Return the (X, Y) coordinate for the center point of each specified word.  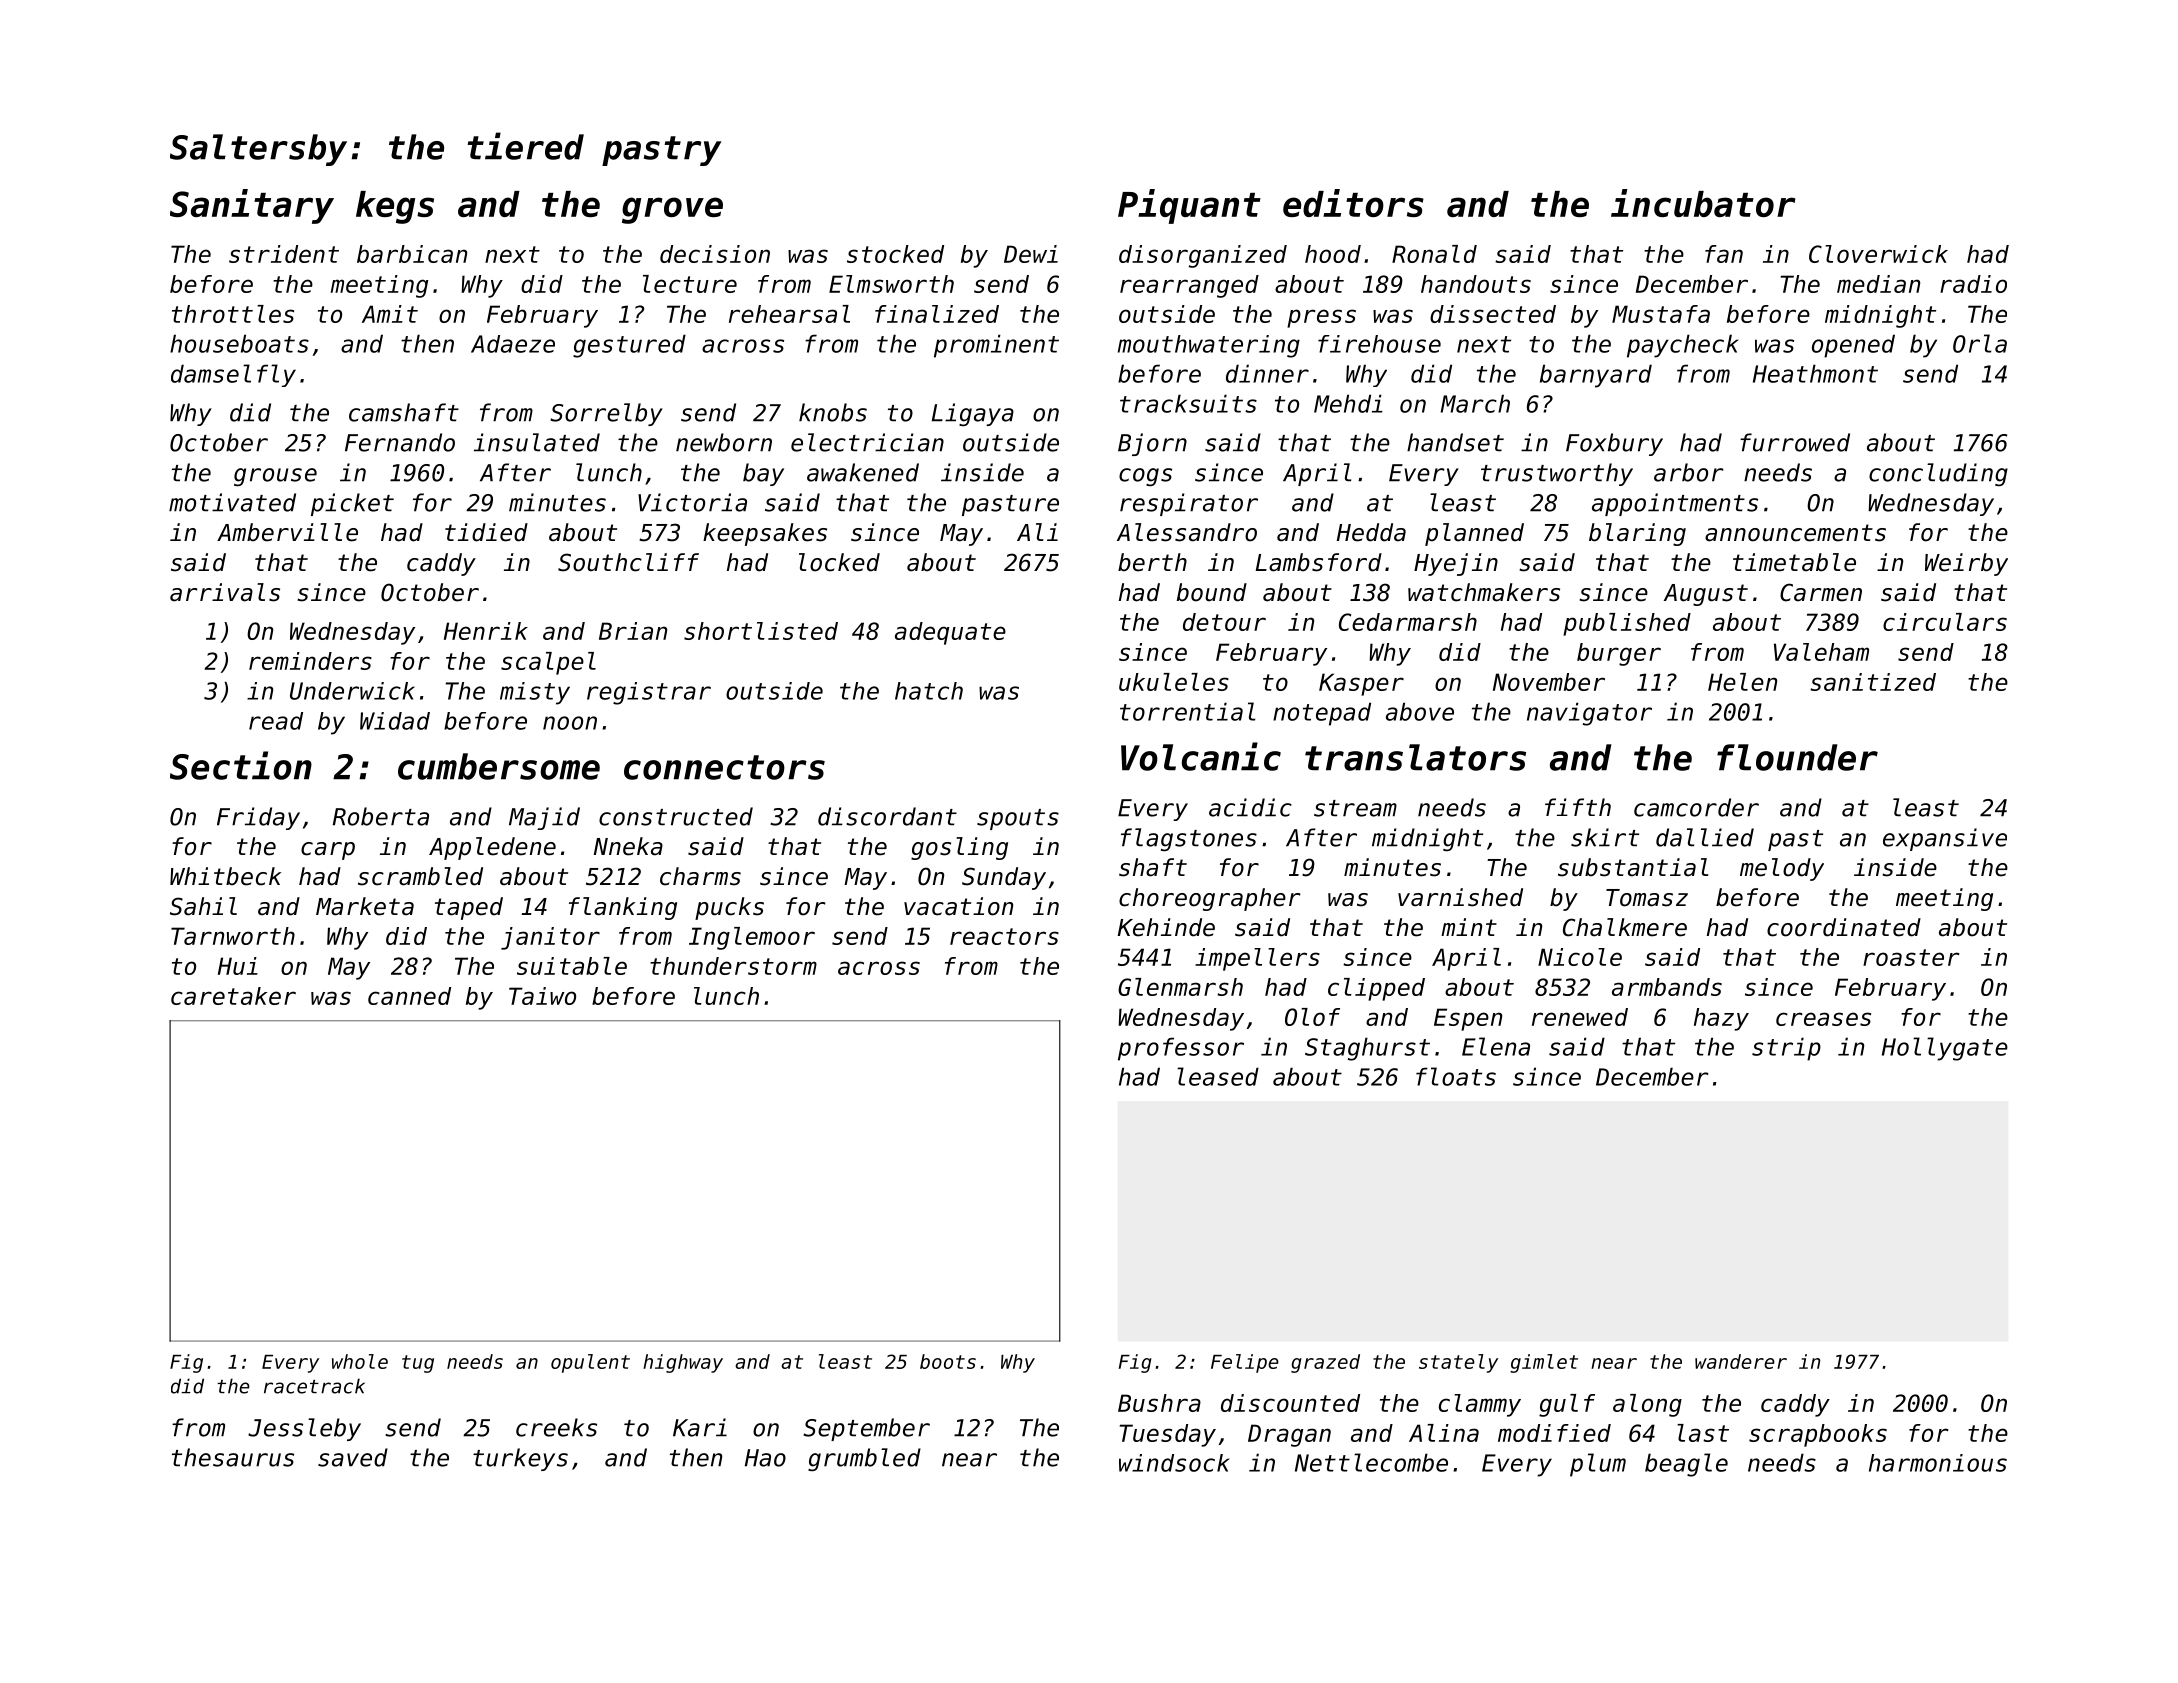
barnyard (1596, 376)
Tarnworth (233, 936)
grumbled (864, 1459)
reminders (310, 661)
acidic (1250, 807)
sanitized (1873, 682)
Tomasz (1647, 898)
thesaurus (233, 1457)
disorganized (1203, 256)
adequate (950, 633)
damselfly (233, 375)
